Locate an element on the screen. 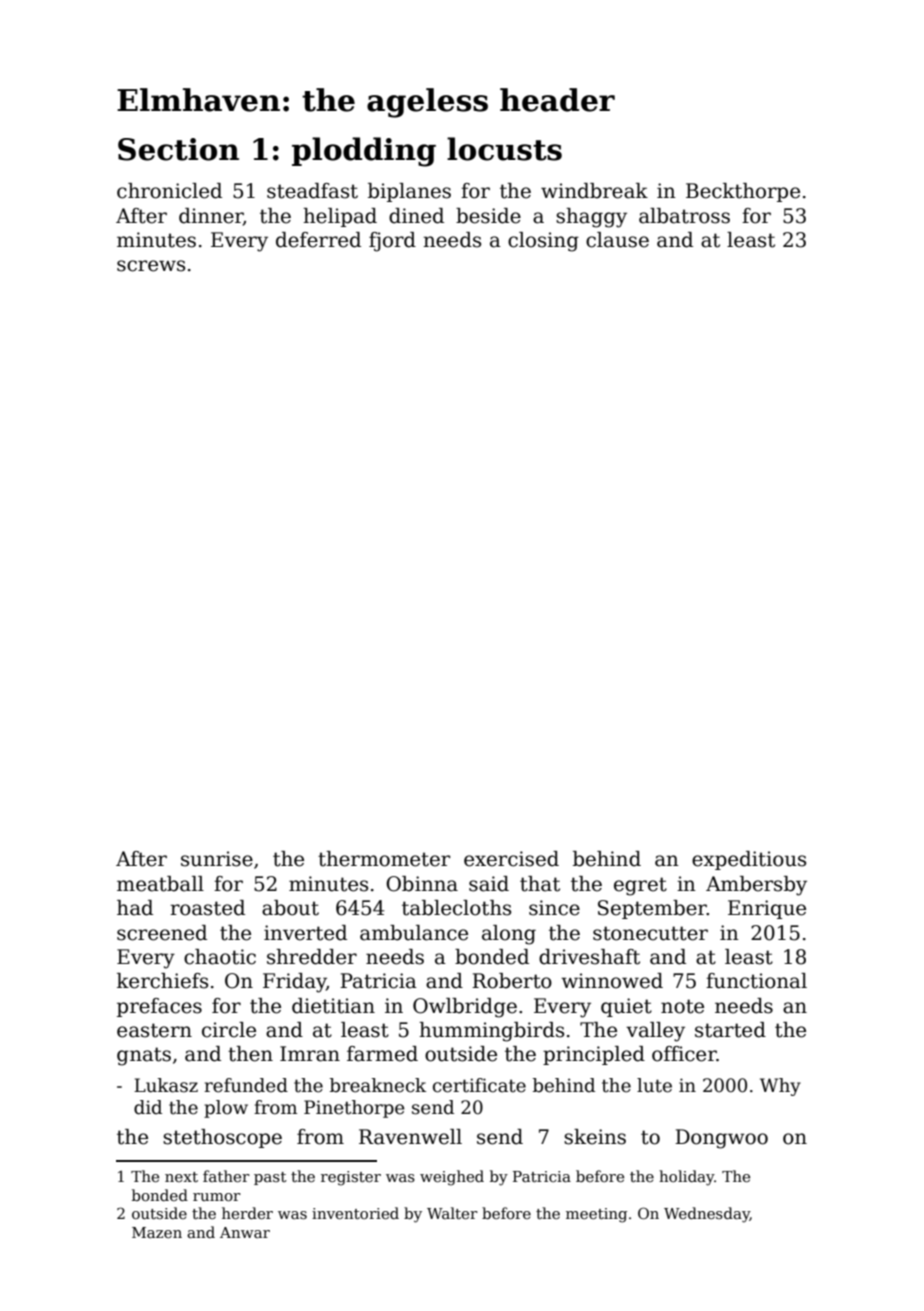 Image resolution: width=924 pixels, height=1311 pixels. locusts is located at coordinates (504, 149).
